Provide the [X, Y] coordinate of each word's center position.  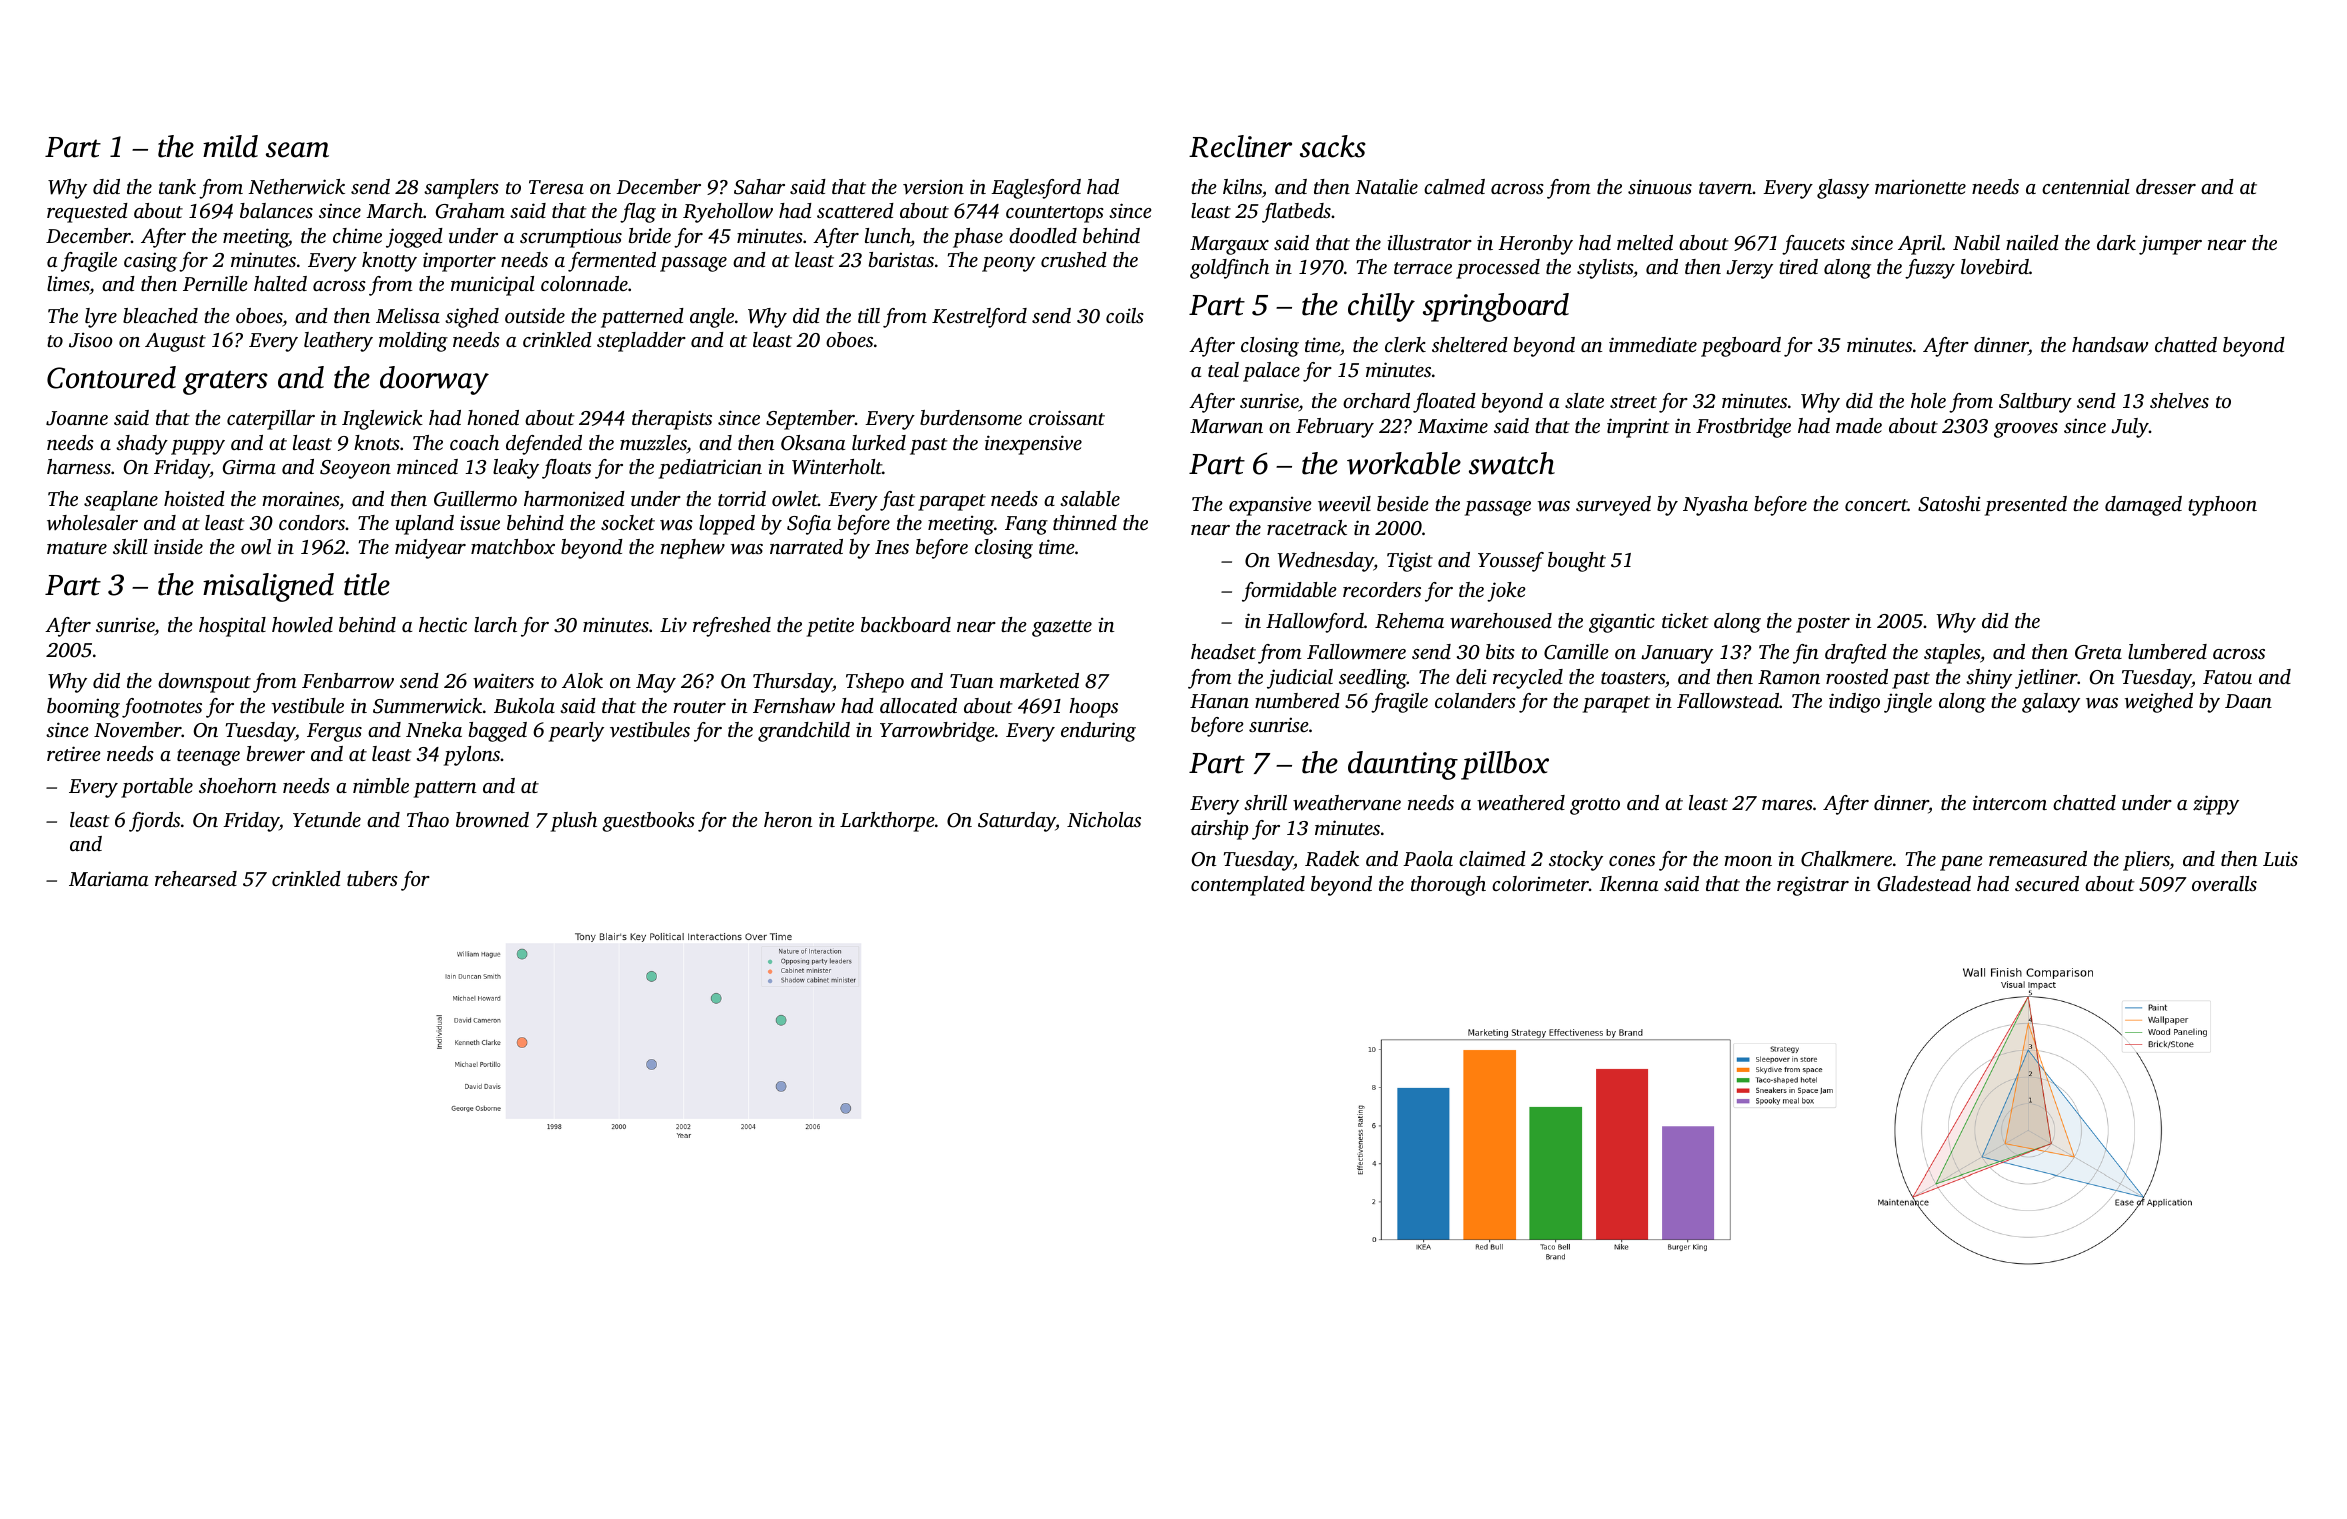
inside [178, 546]
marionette [1920, 186]
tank [177, 186]
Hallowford [1315, 623]
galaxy [2051, 703]
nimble [381, 785]
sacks [1333, 146]
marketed [1039, 680]
